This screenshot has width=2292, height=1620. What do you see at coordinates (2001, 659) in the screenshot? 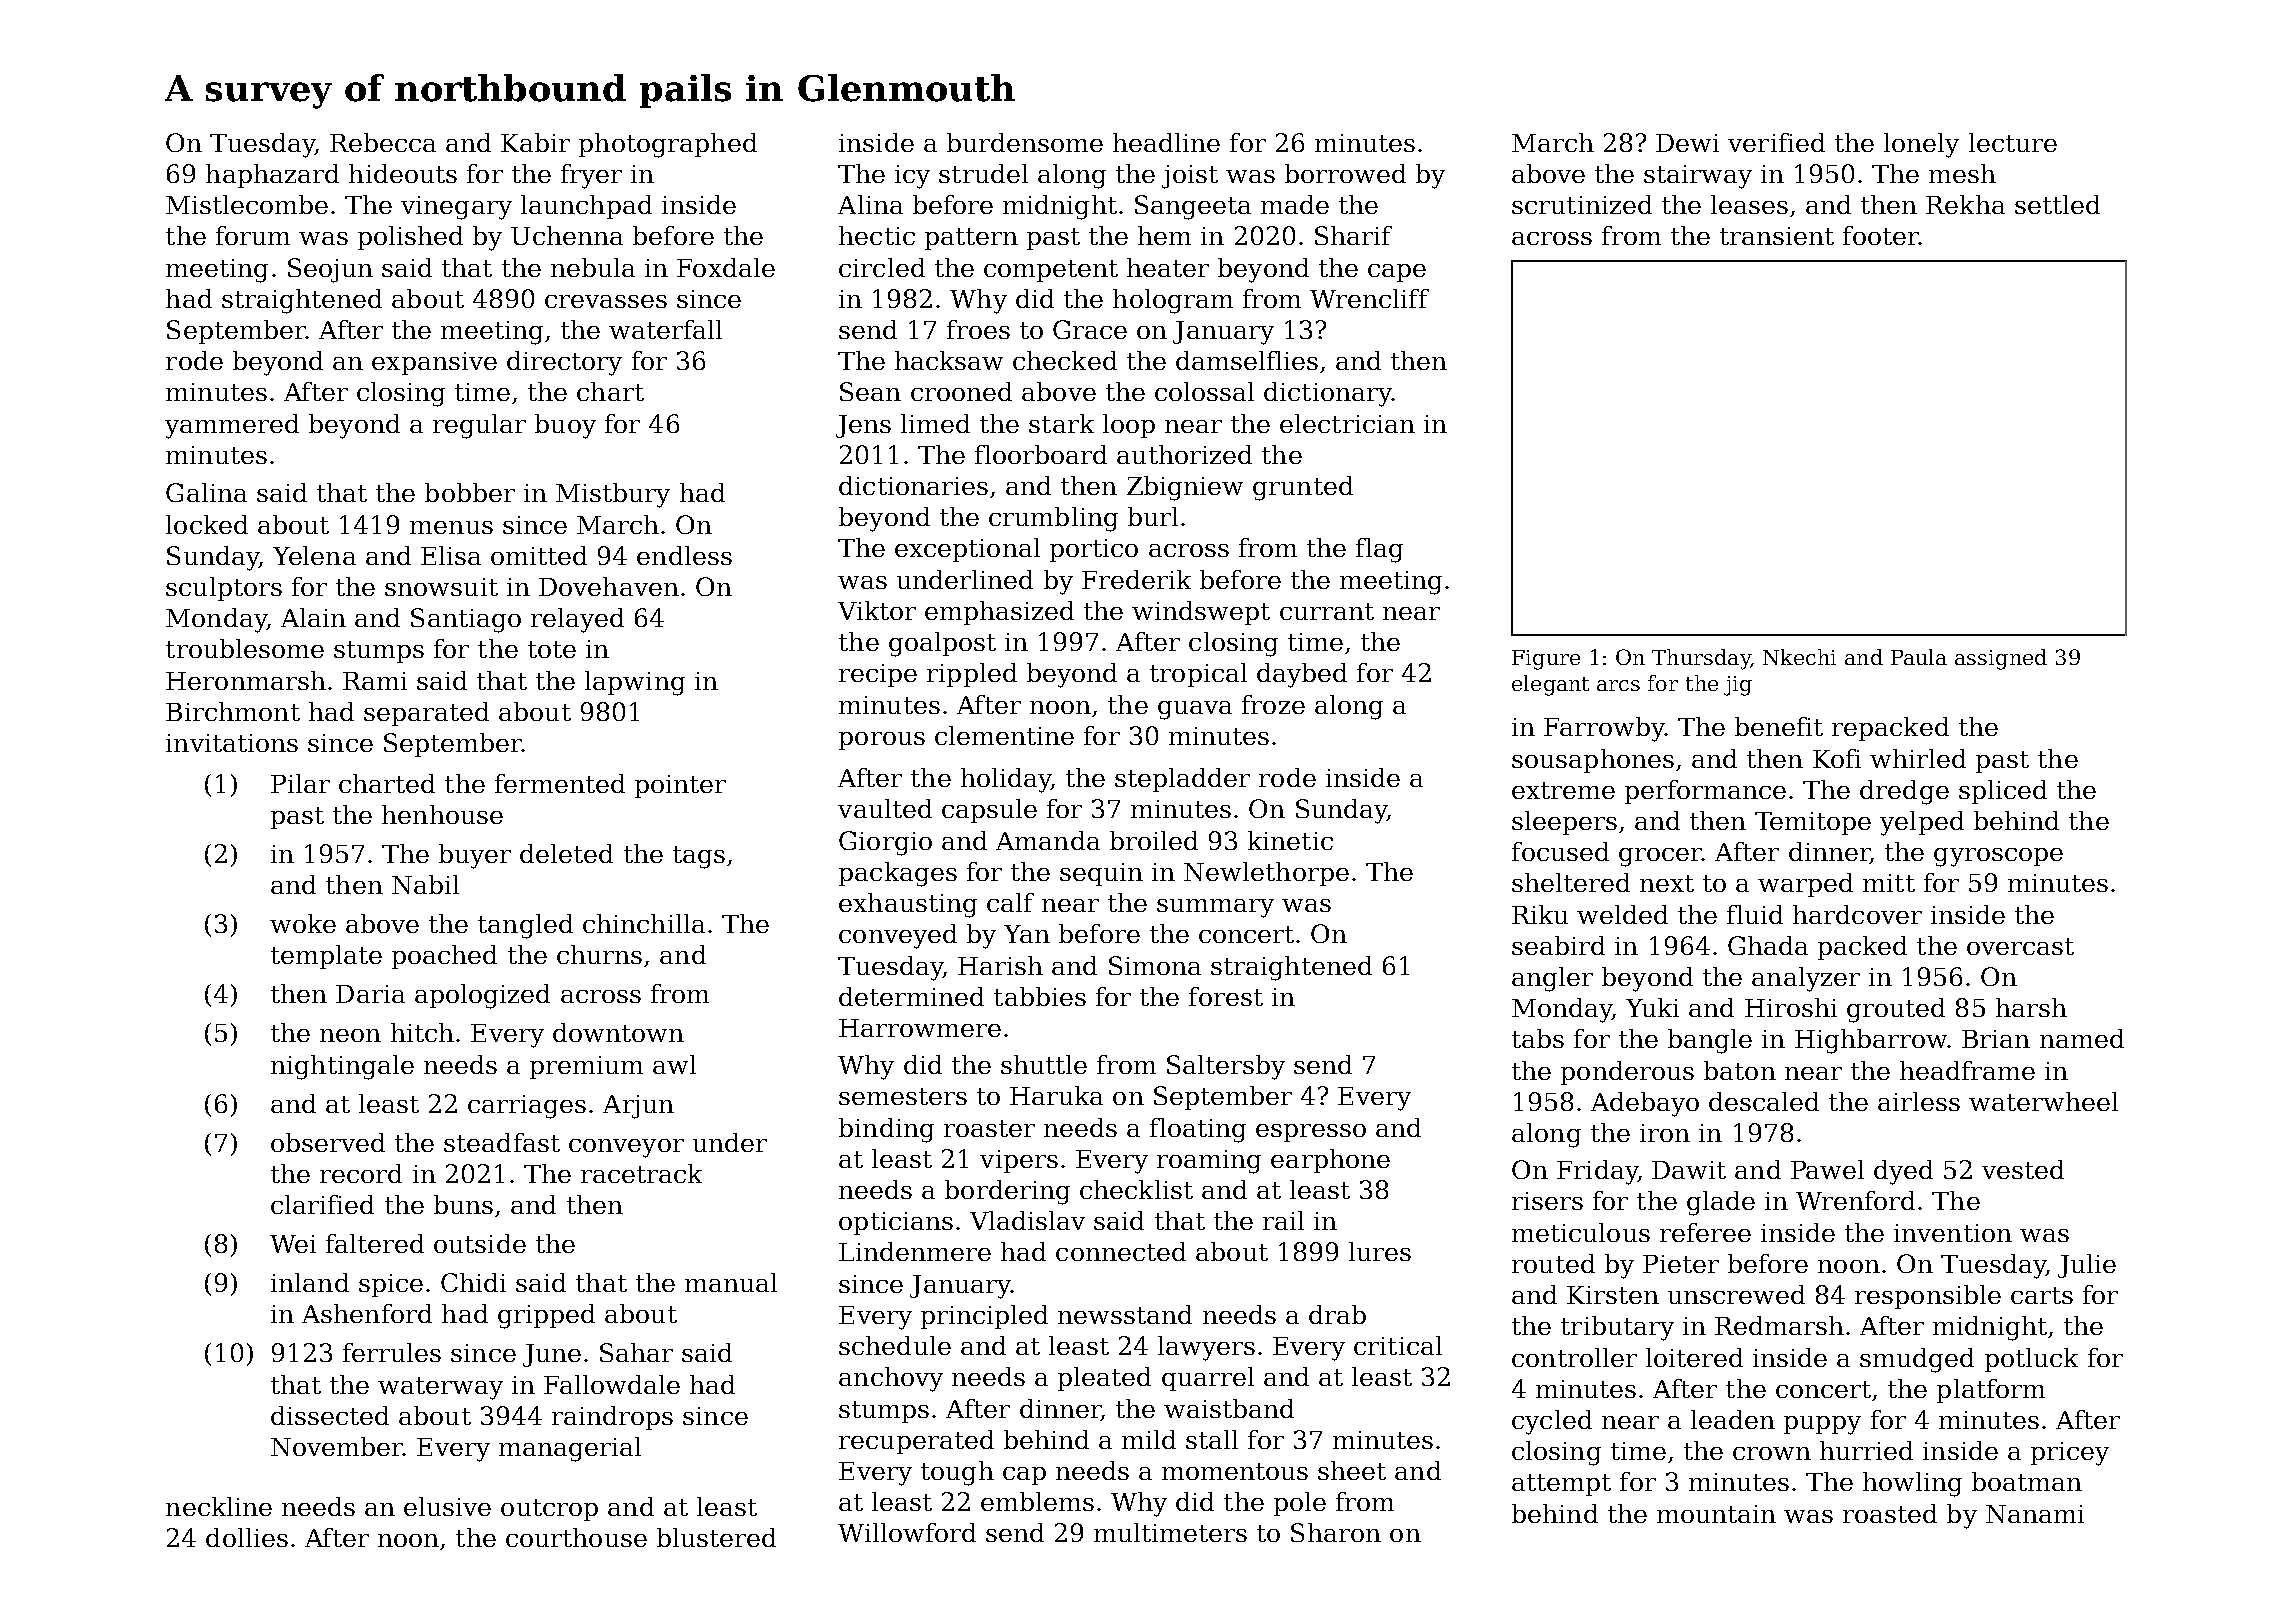
I see `assigned` at bounding box center [2001, 659].
